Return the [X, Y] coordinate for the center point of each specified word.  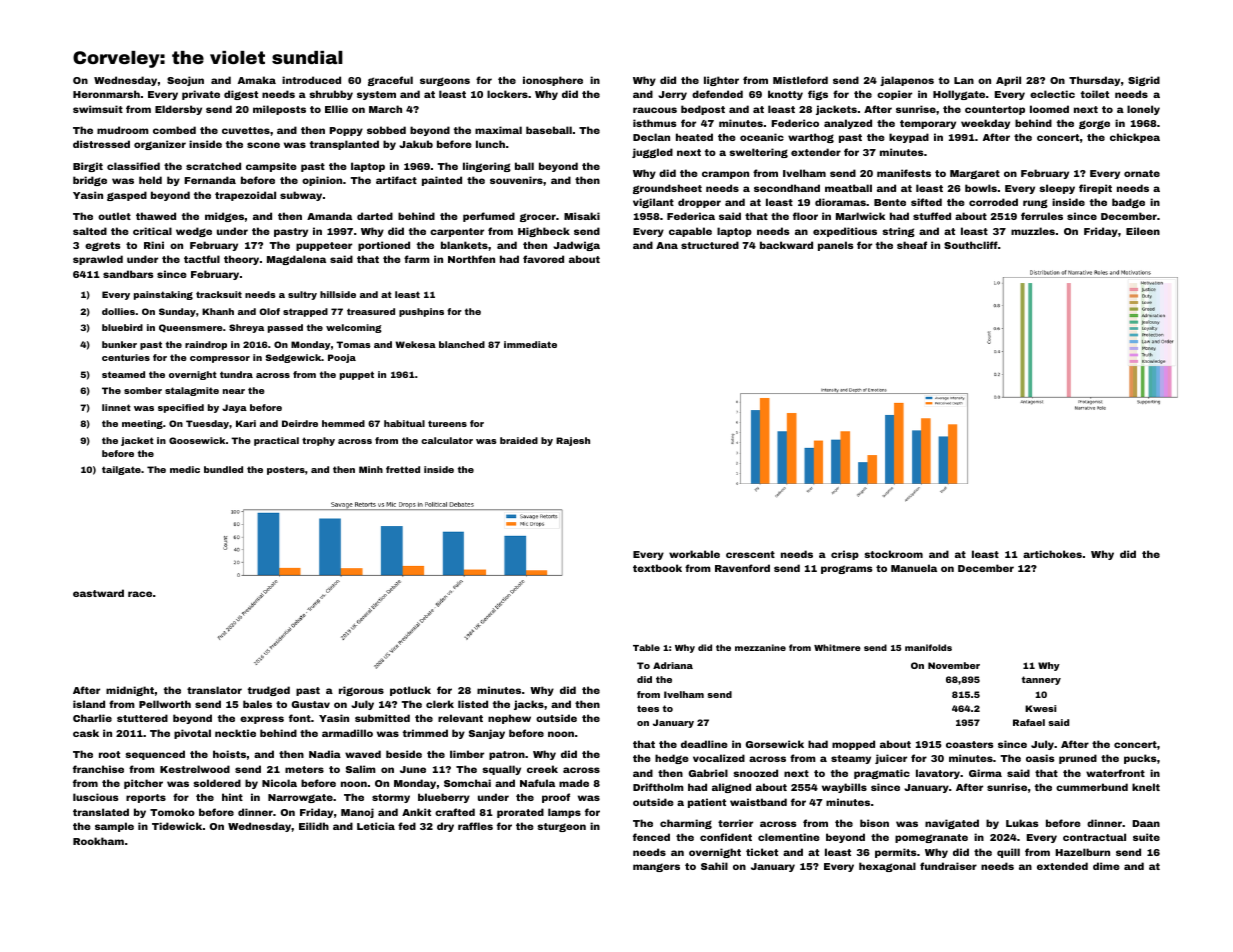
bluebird [122, 327]
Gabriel [708, 773]
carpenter [457, 232]
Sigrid [1144, 81]
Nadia [325, 754]
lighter [721, 81]
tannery [1041, 680]
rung [1035, 203]
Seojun [185, 81]
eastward [98, 593]
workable [694, 554]
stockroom [893, 554]
